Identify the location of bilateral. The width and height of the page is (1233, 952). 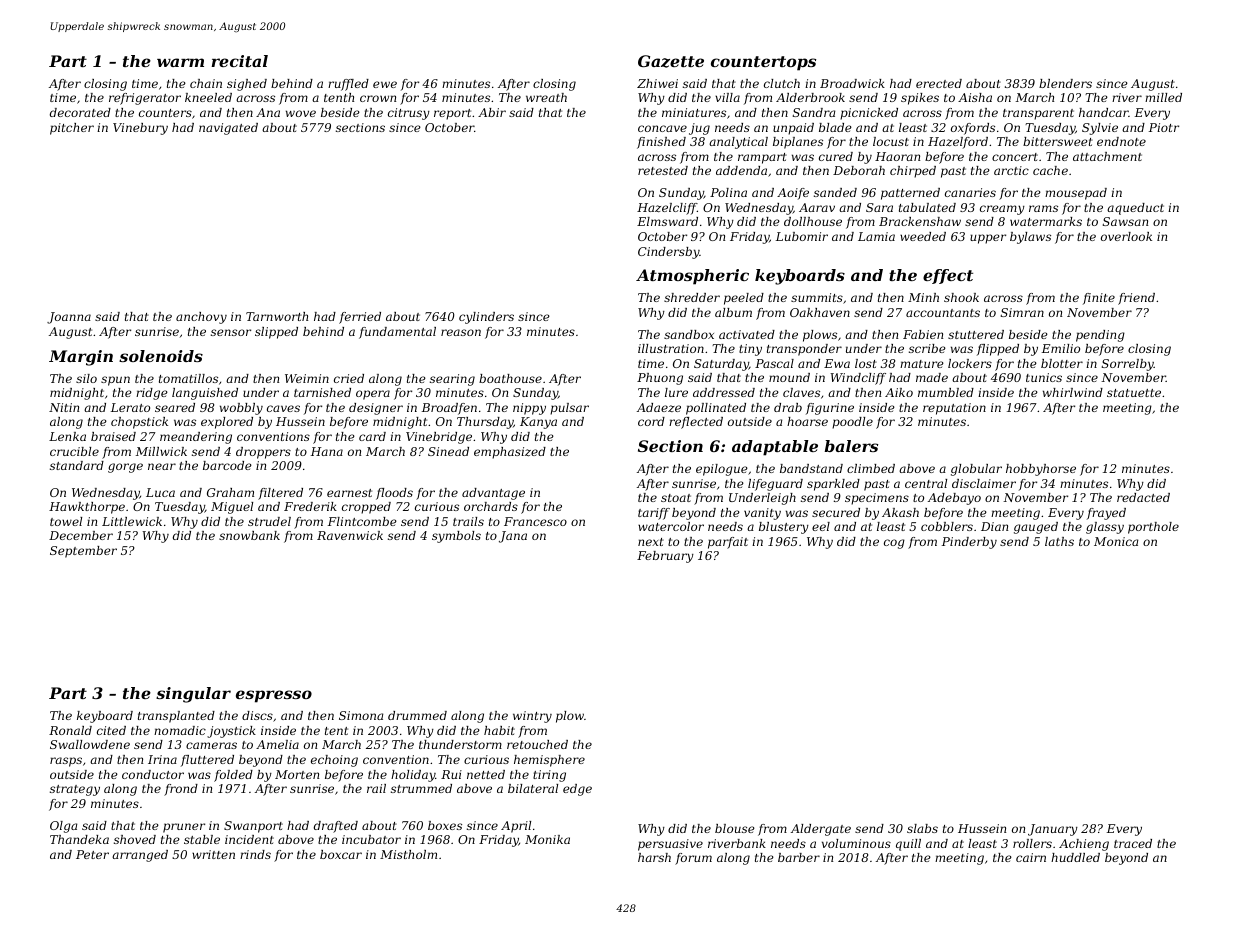
(533, 788).
